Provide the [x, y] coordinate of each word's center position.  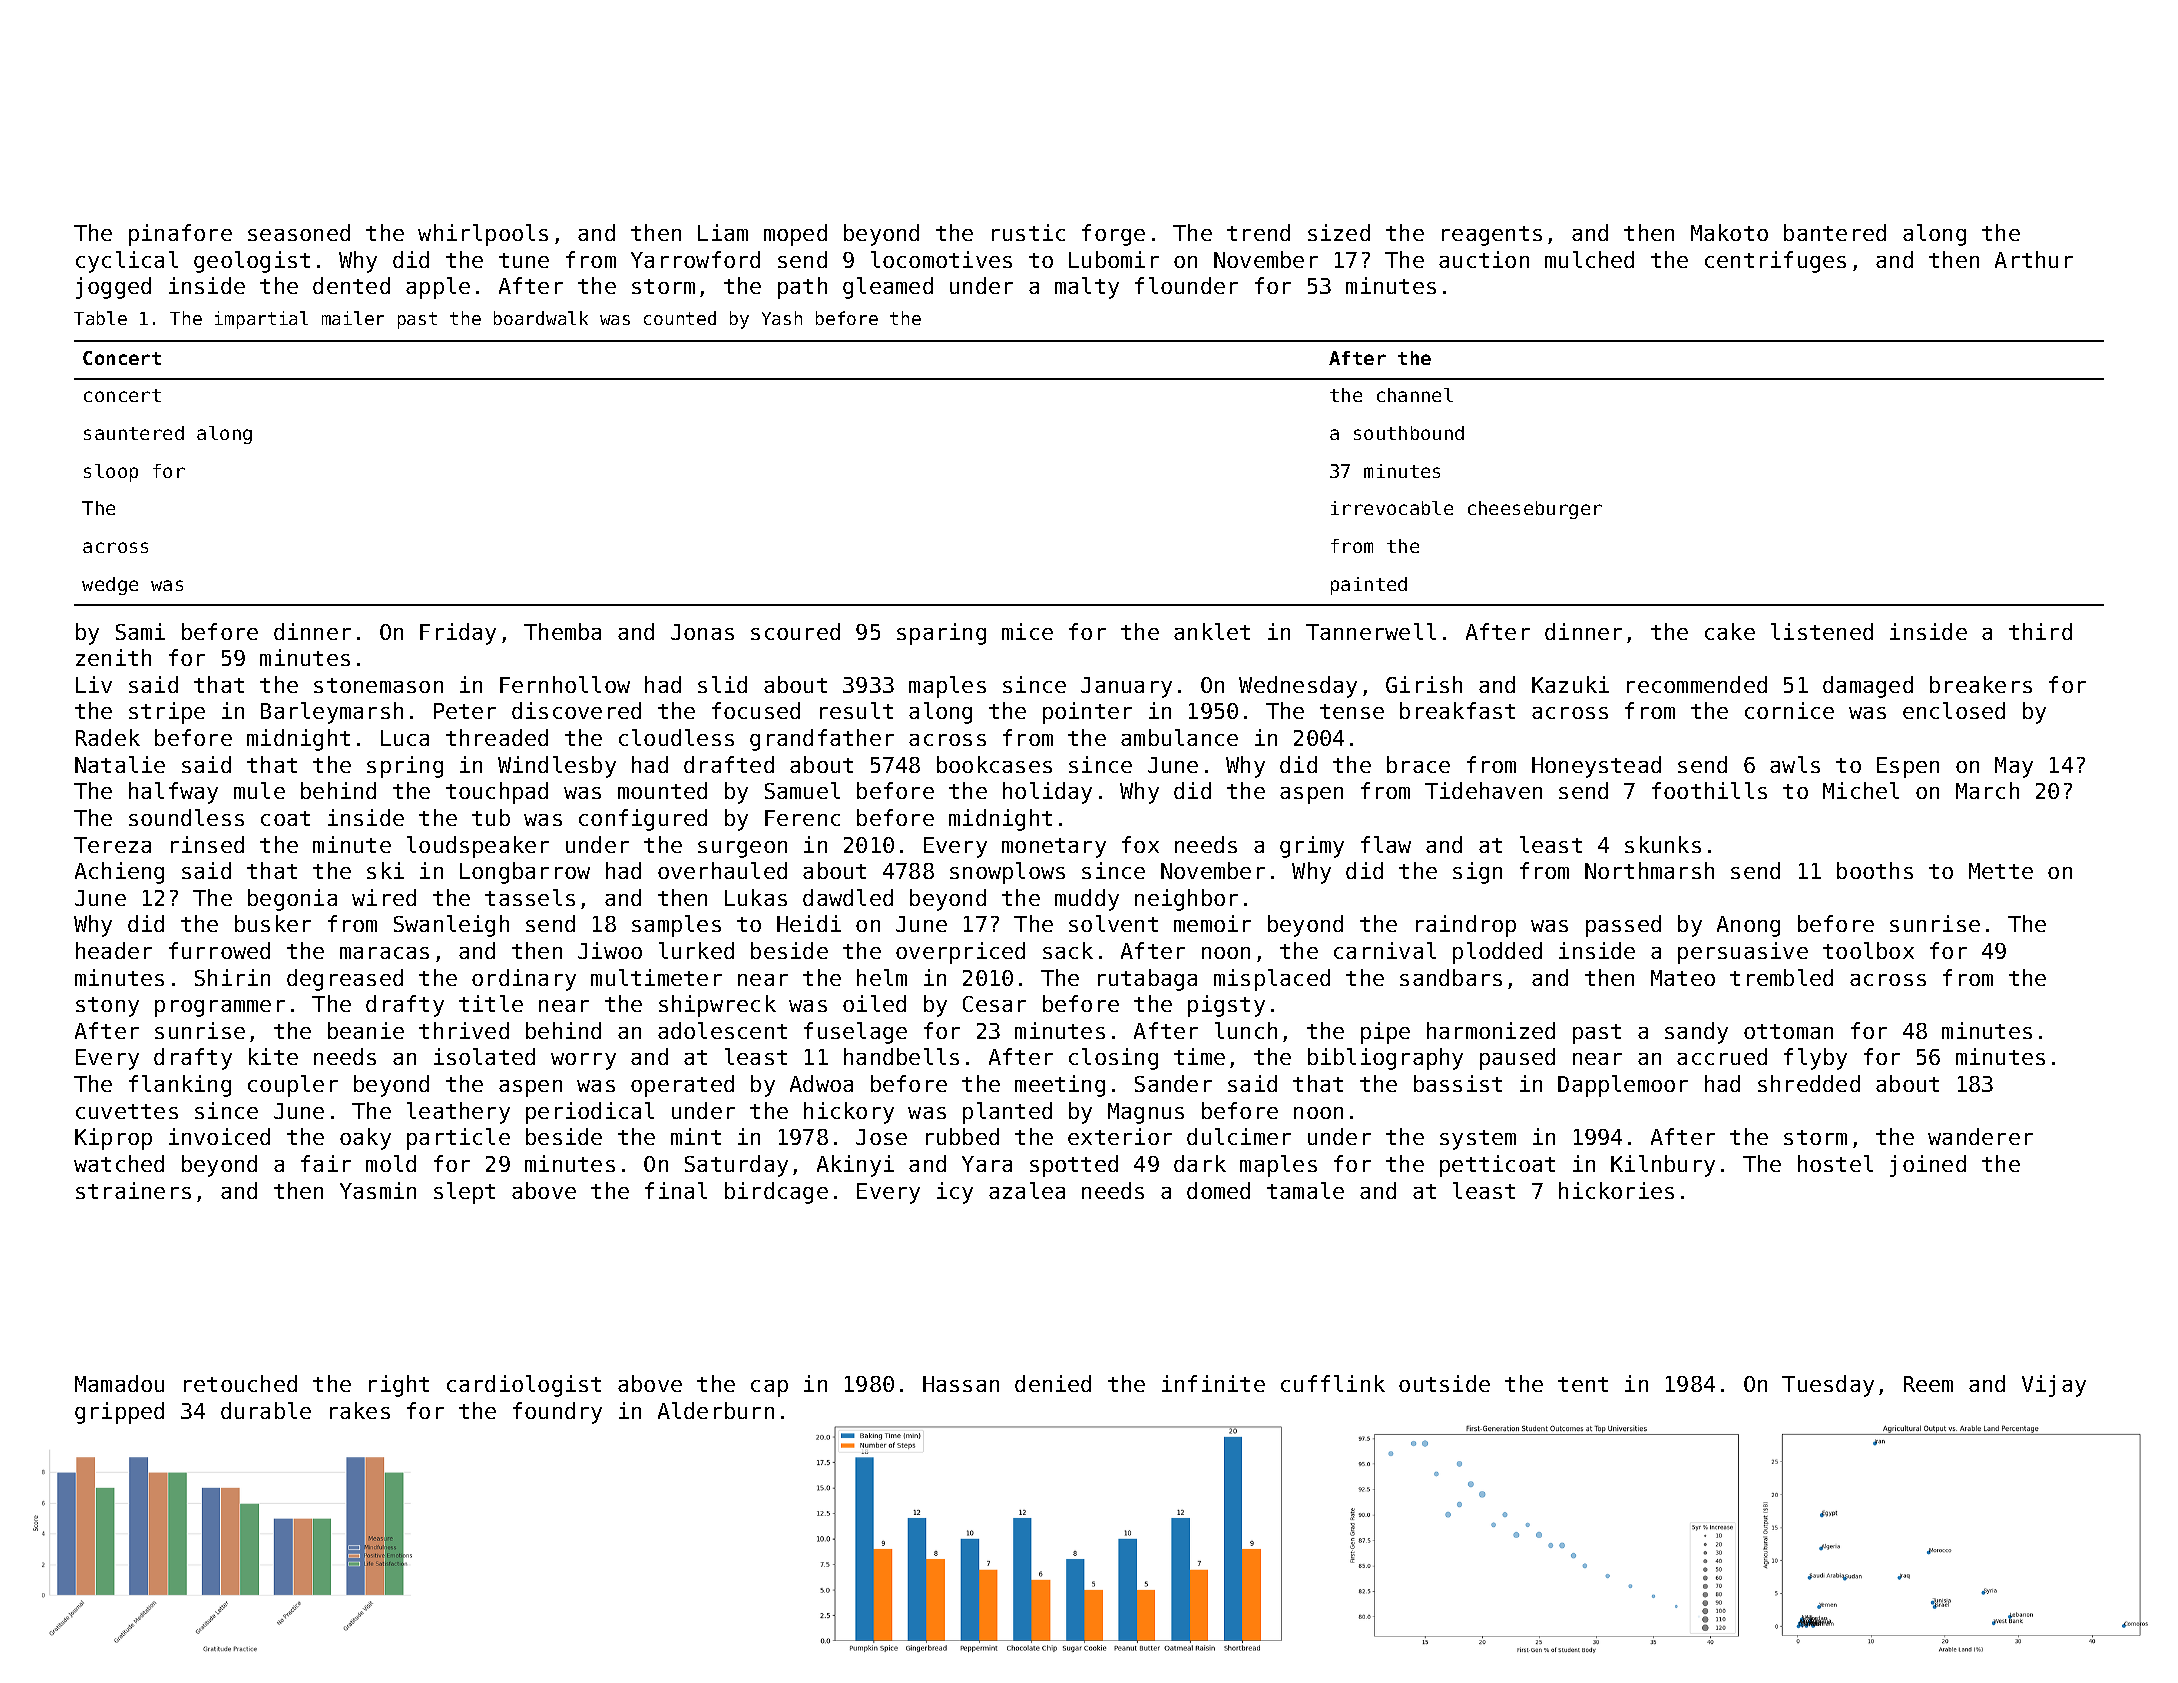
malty [1087, 288]
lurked [696, 950]
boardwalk [541, 318]
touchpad [497, 793]
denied [1053, 1383]
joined [1928, 1166]
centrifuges [1775, 262]
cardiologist [524, 1386]
